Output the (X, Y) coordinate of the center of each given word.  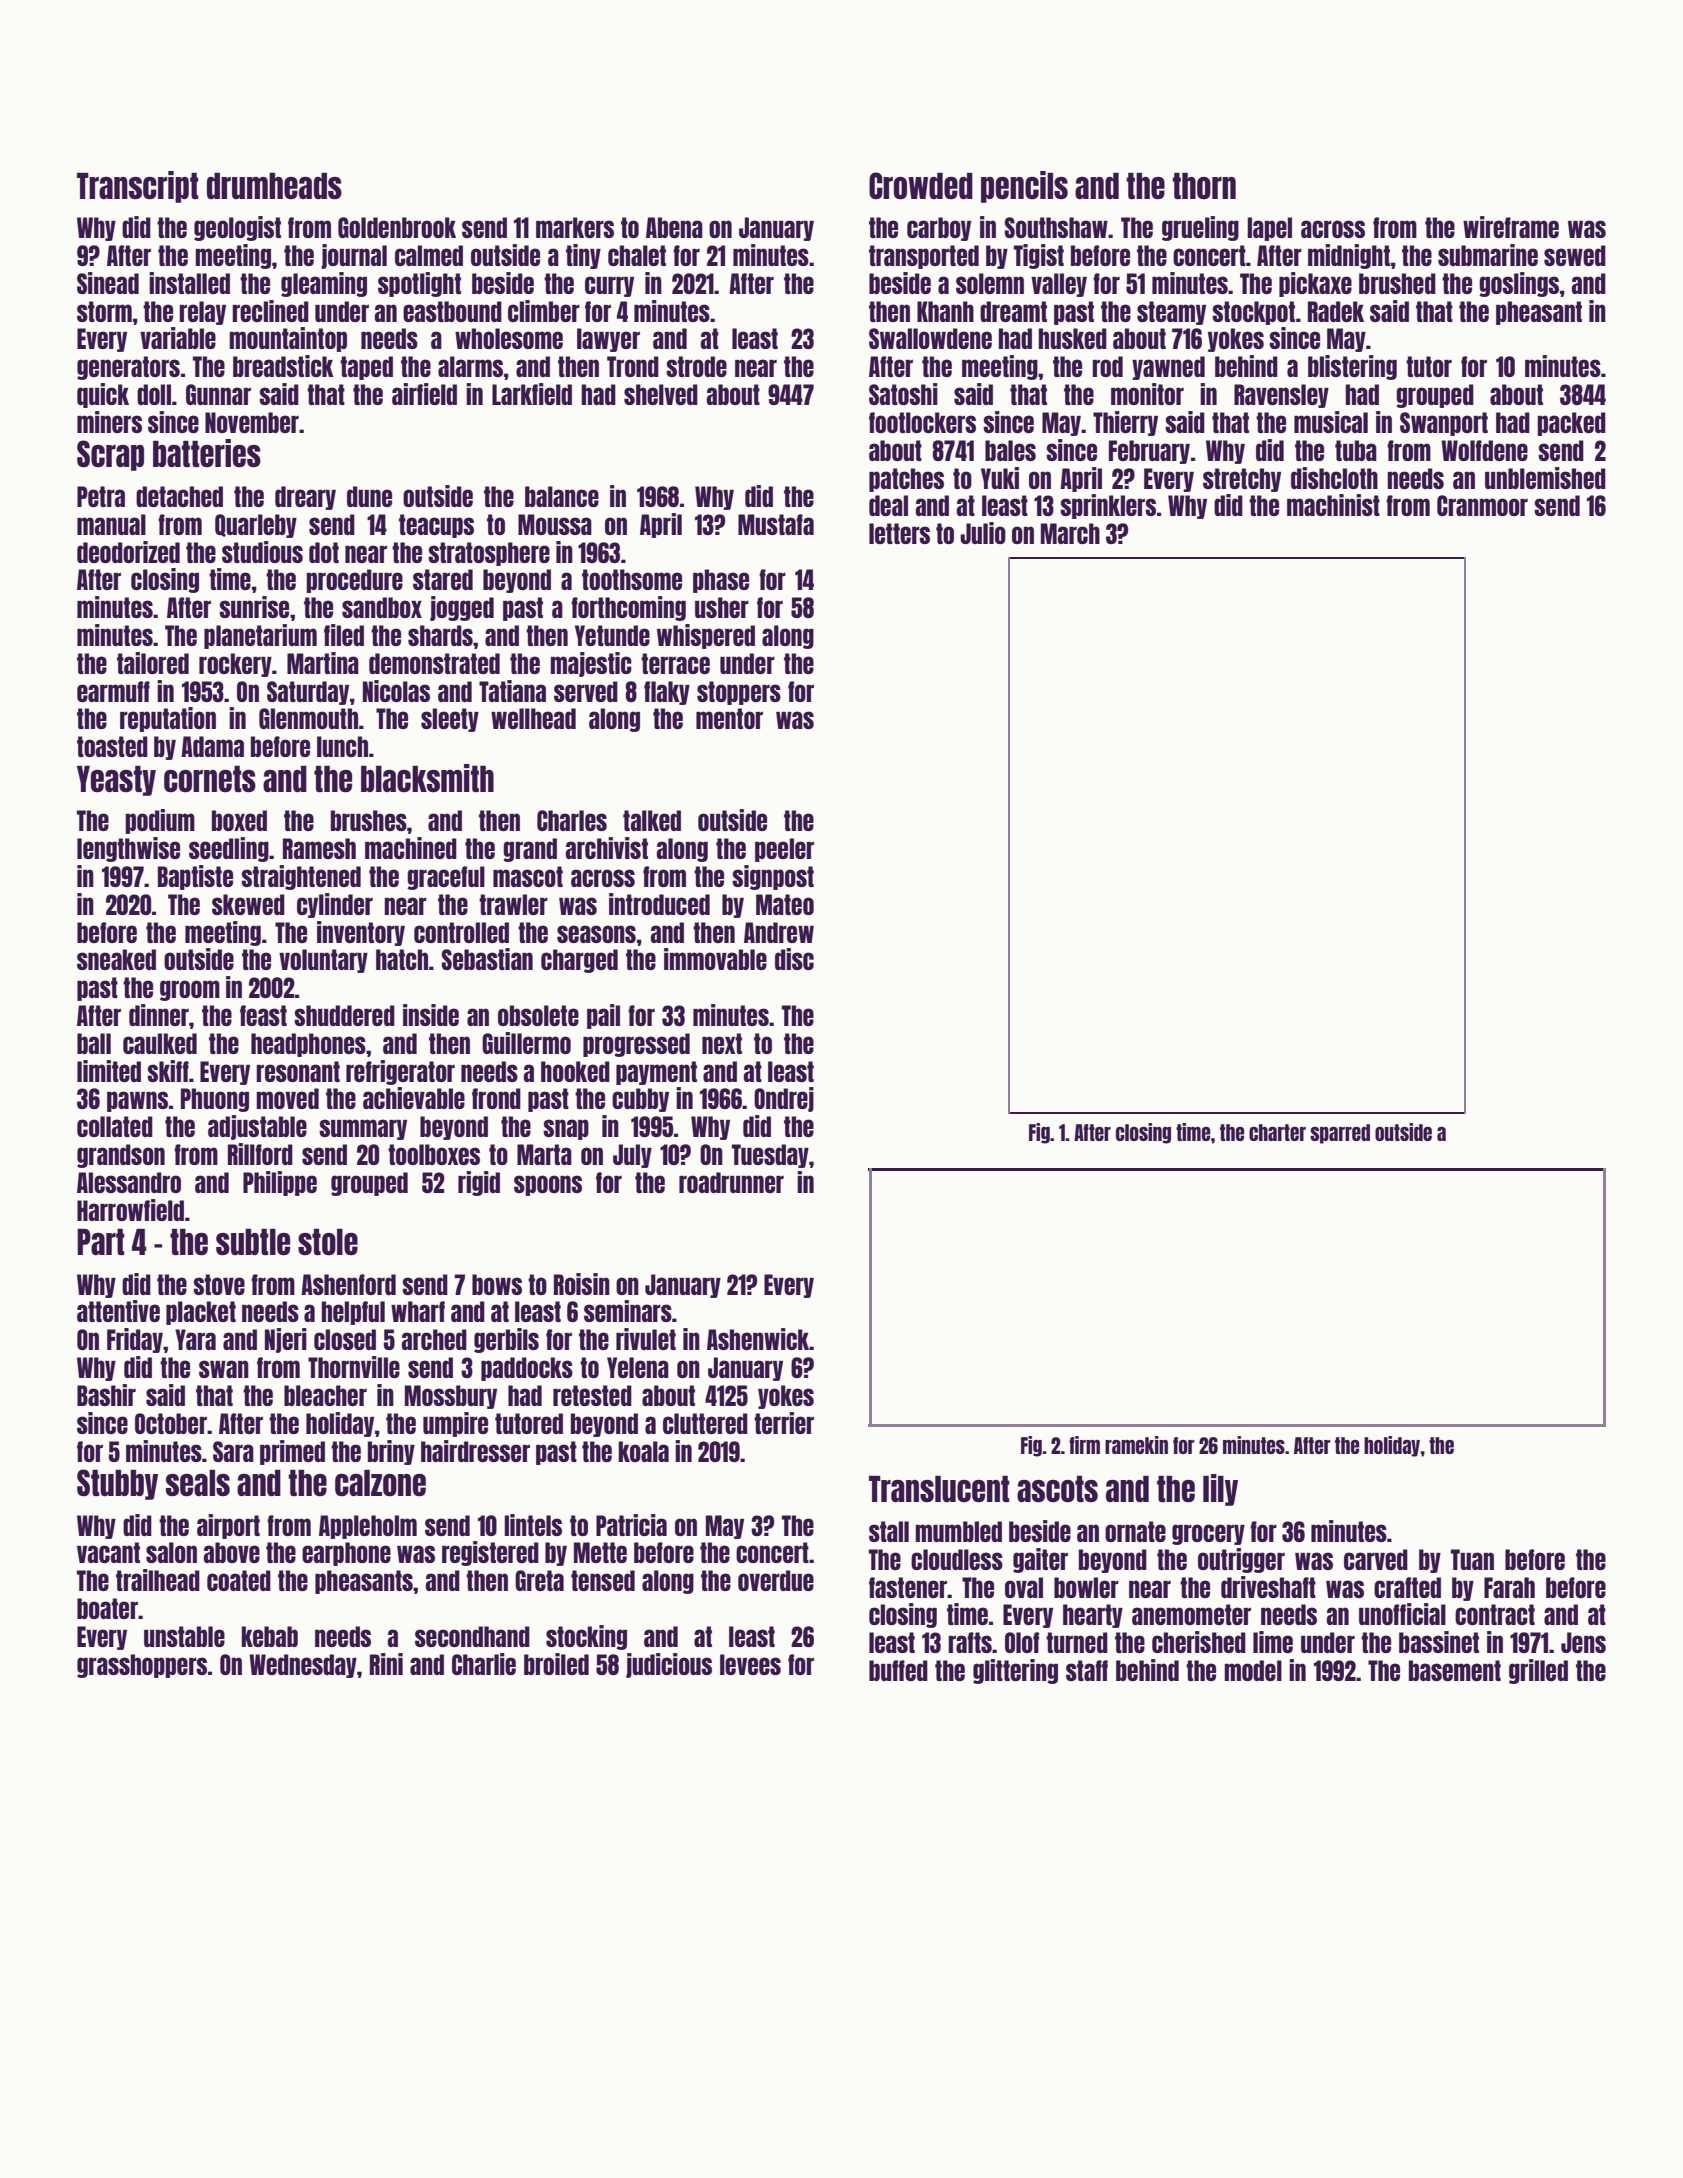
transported (924, 257)
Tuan (1472, 1559)
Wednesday (303, 1666)
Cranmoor (1482, 505)
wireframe (1511, 227)
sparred (1340, 1134)
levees (750, 1664)
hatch (402, 959)
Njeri (286, 1340)
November (252, 422)
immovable (715, 959)
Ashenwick (758, 1339)
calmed (429, 255)
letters (899, 533)
